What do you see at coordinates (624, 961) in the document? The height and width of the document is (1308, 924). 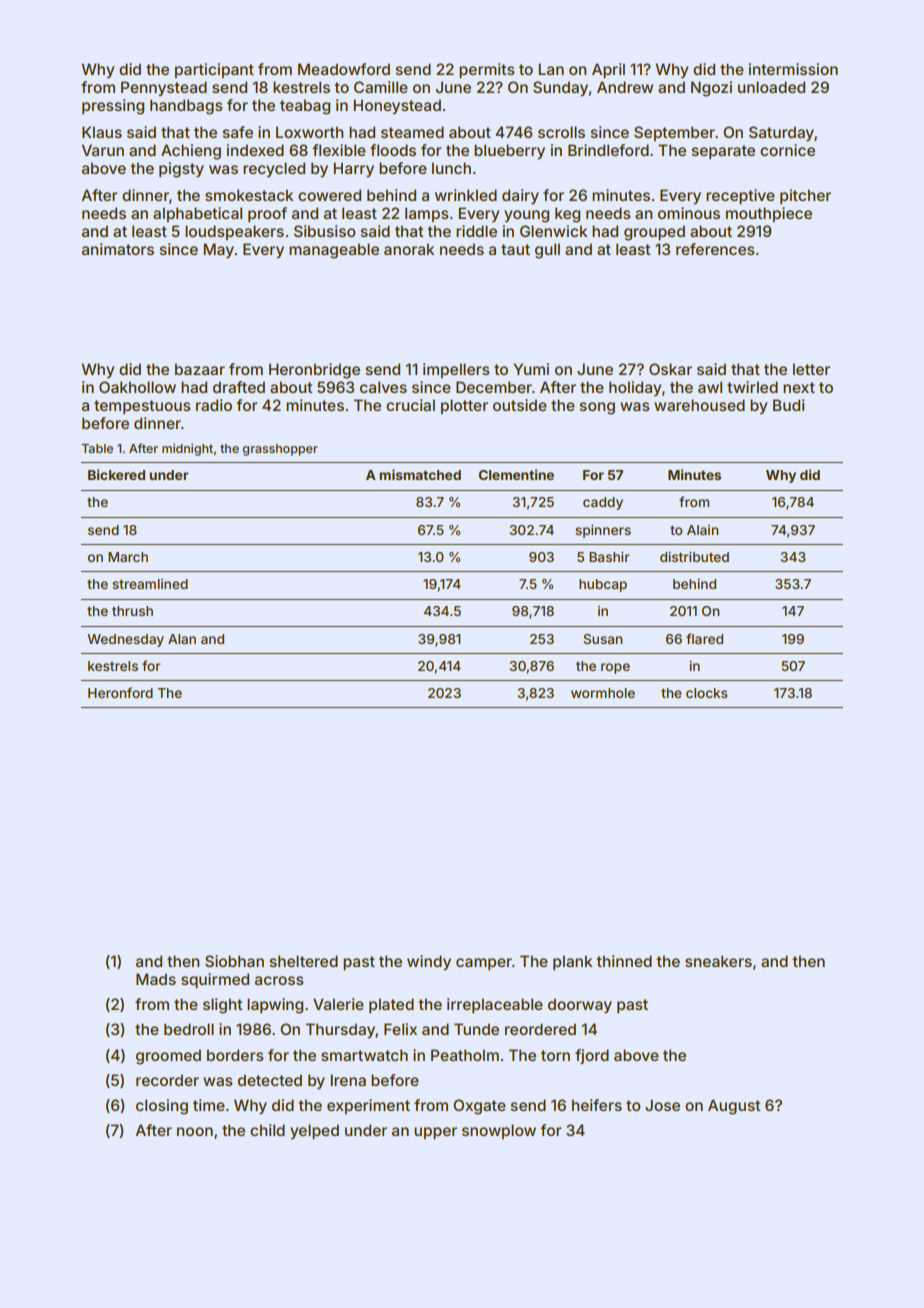 I see `thinned` at bounding box center [624, 961].
